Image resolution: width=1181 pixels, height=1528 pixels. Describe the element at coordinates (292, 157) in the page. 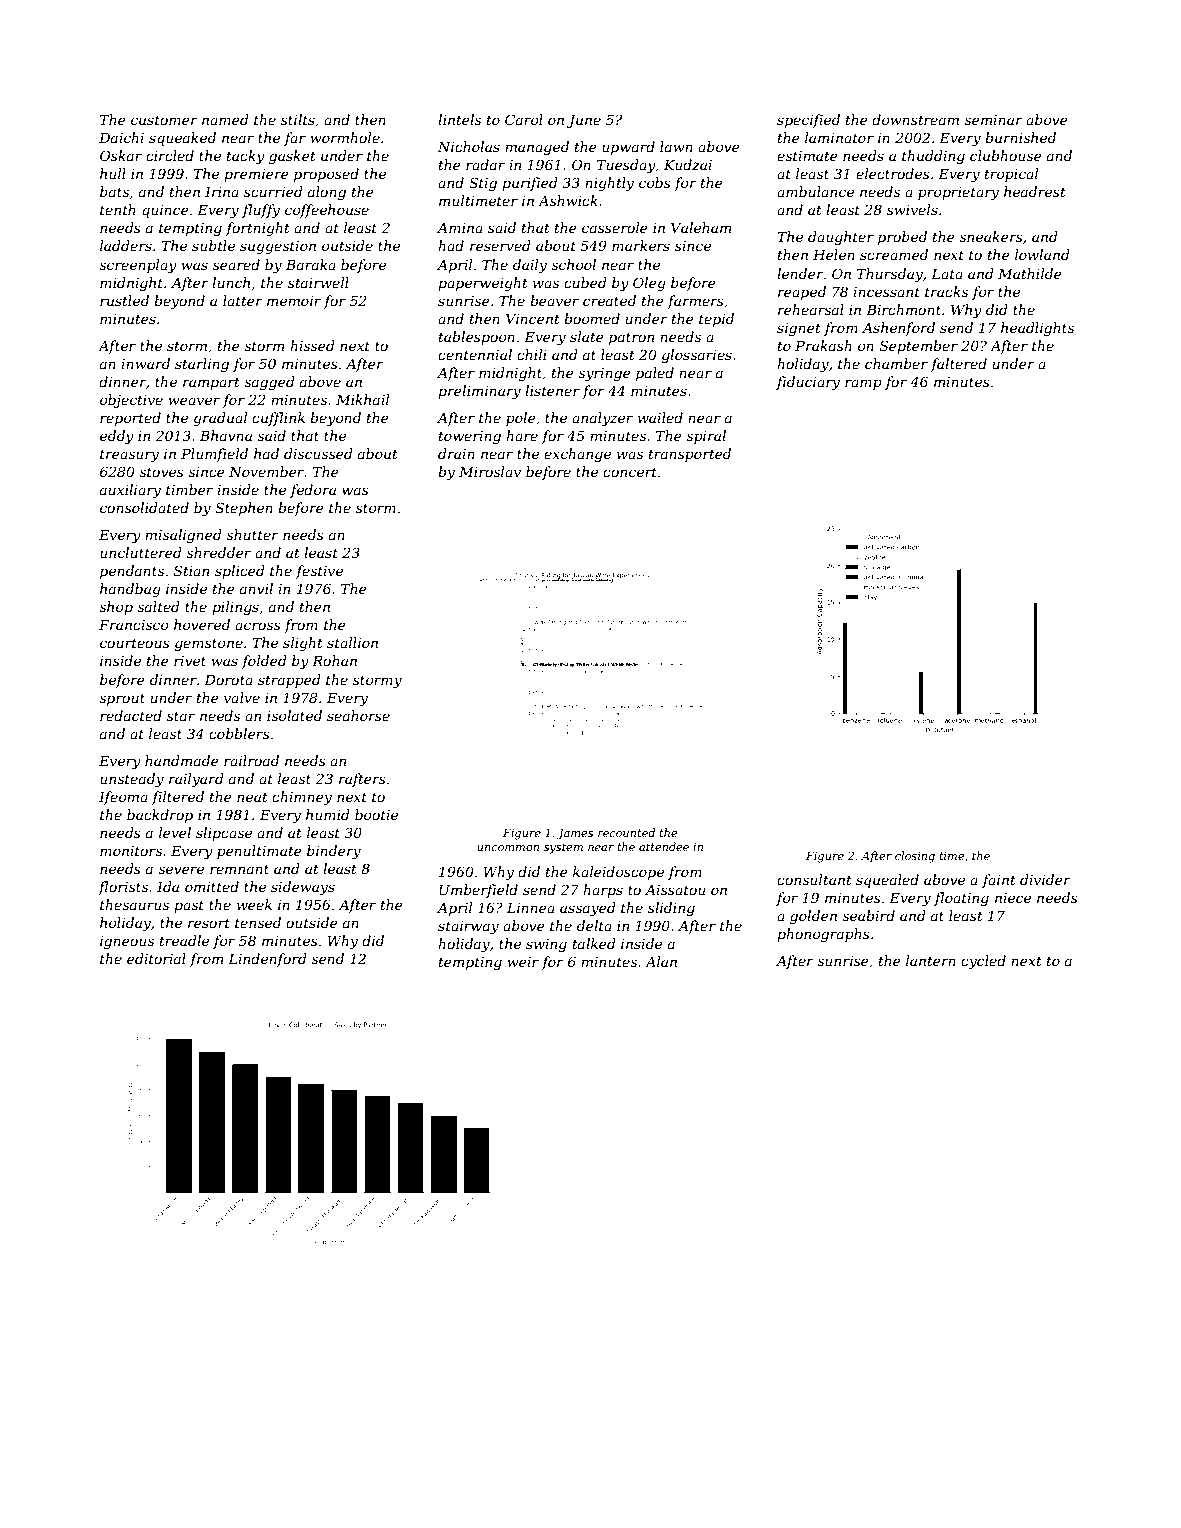

I see `gasket` at that location.
